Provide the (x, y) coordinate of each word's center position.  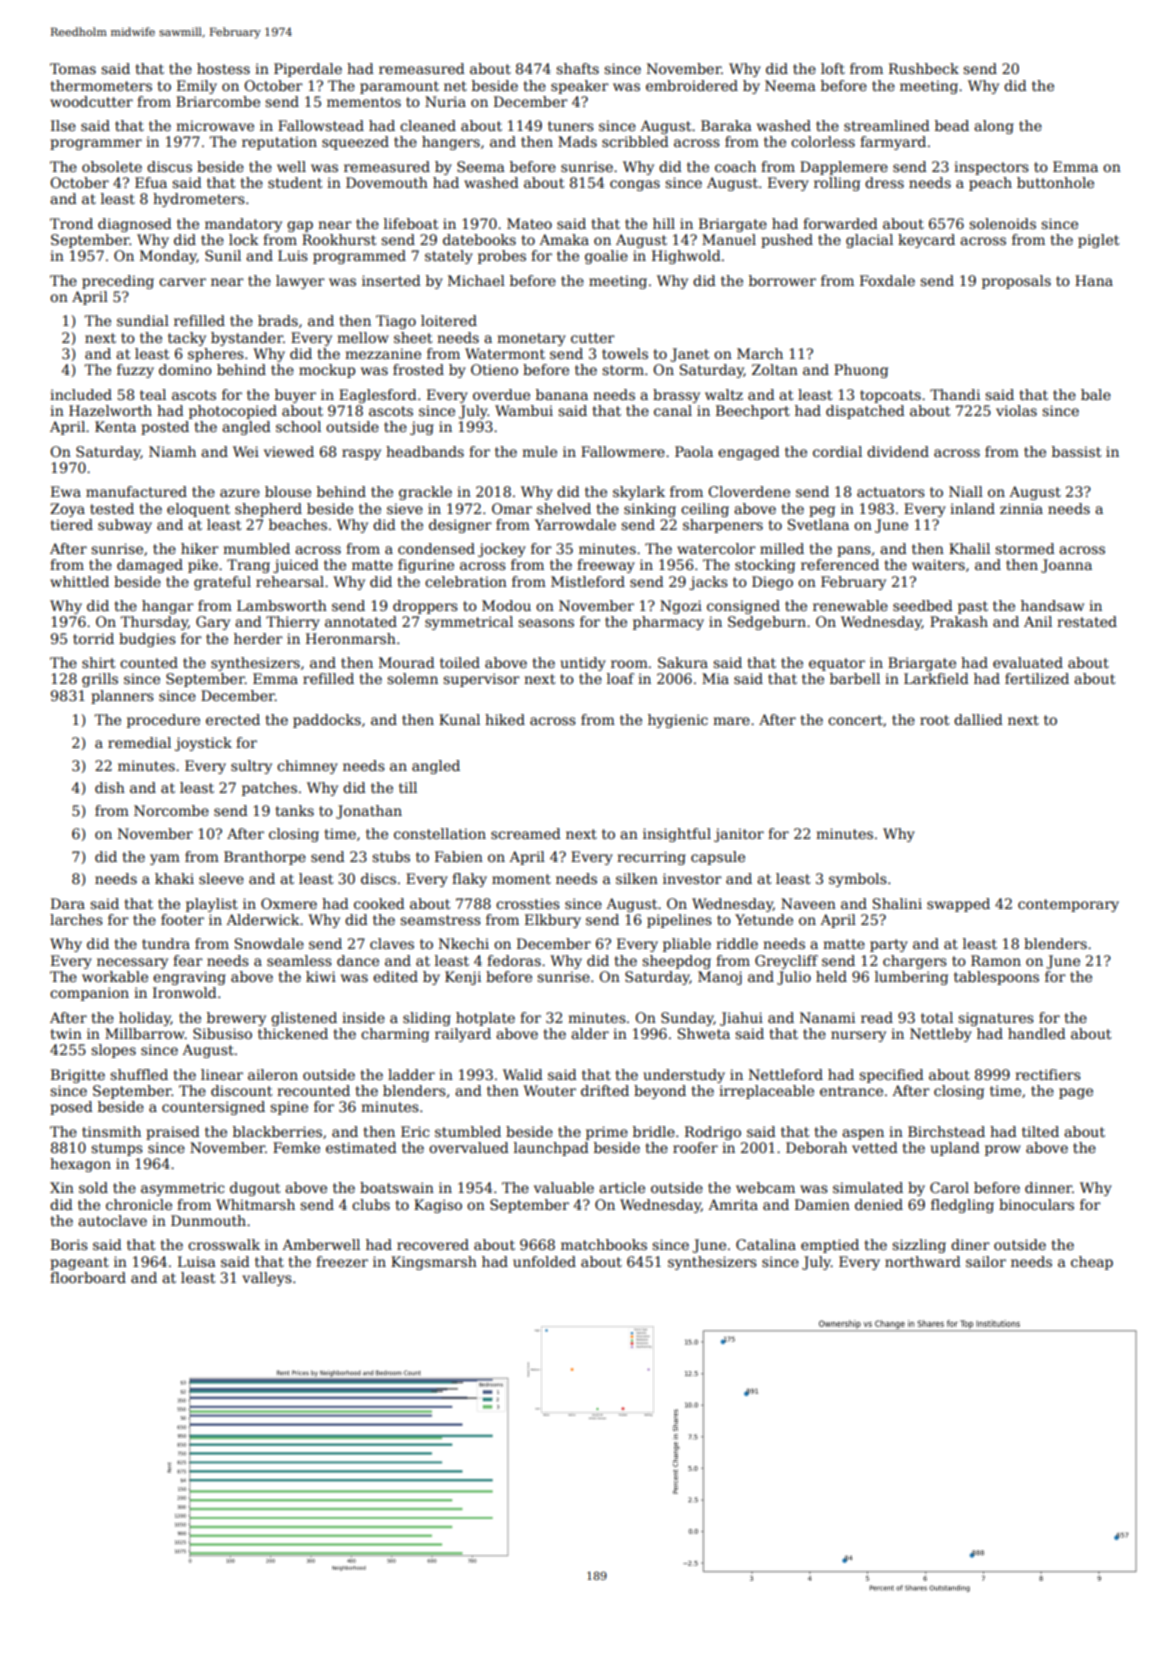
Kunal (459, 719)
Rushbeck (924, 68)
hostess (223, 68)
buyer (295, 396)
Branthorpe (265, 858)
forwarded (840, 223)
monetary (531, 339)
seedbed (923, 605)
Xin (62, 1187)
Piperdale (308, 70)
